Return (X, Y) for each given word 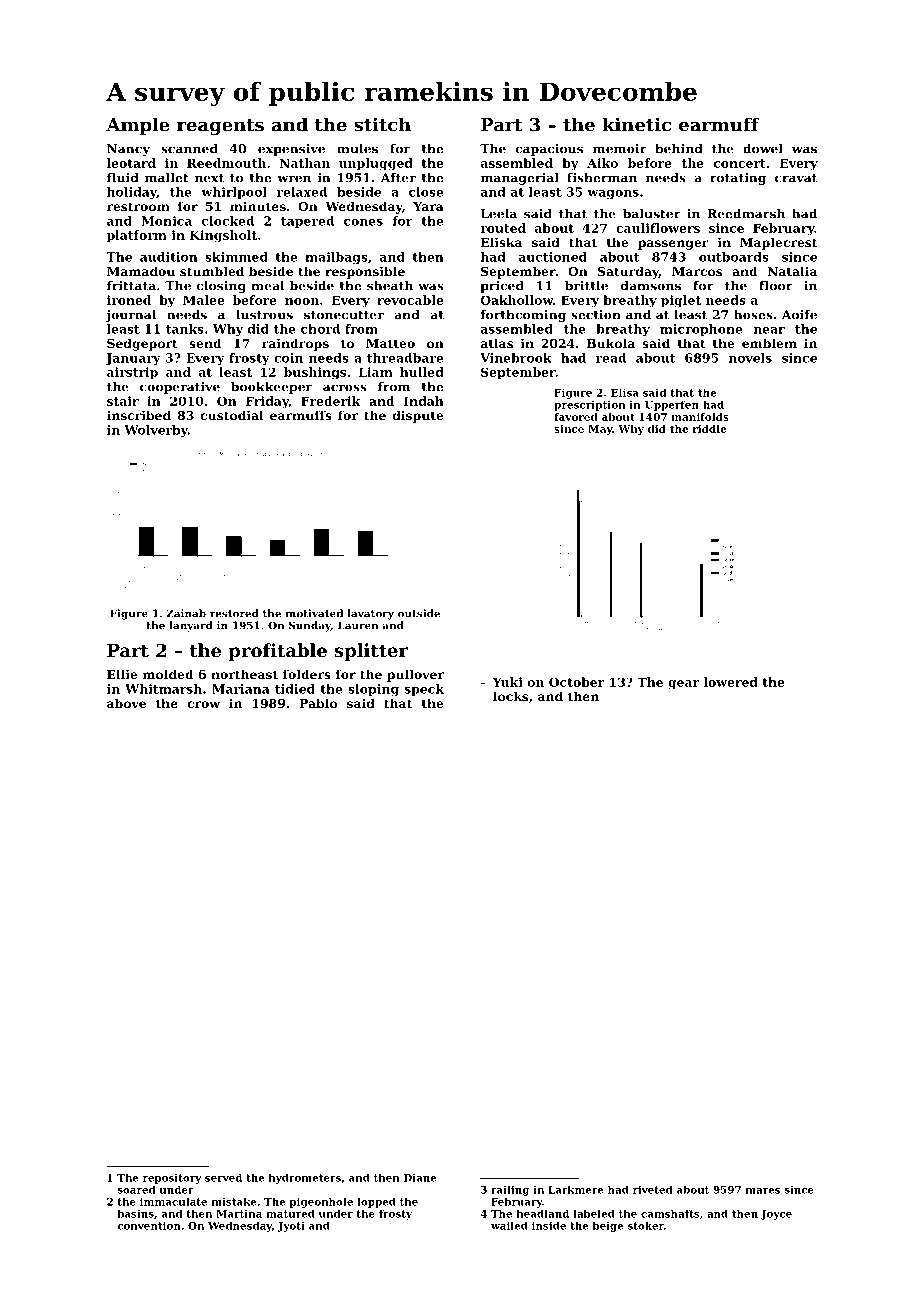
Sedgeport (142, 344)
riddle (709, 429)
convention (149, 1225)
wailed (509, 1225)
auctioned (553, 257)
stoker (646, 1225)
